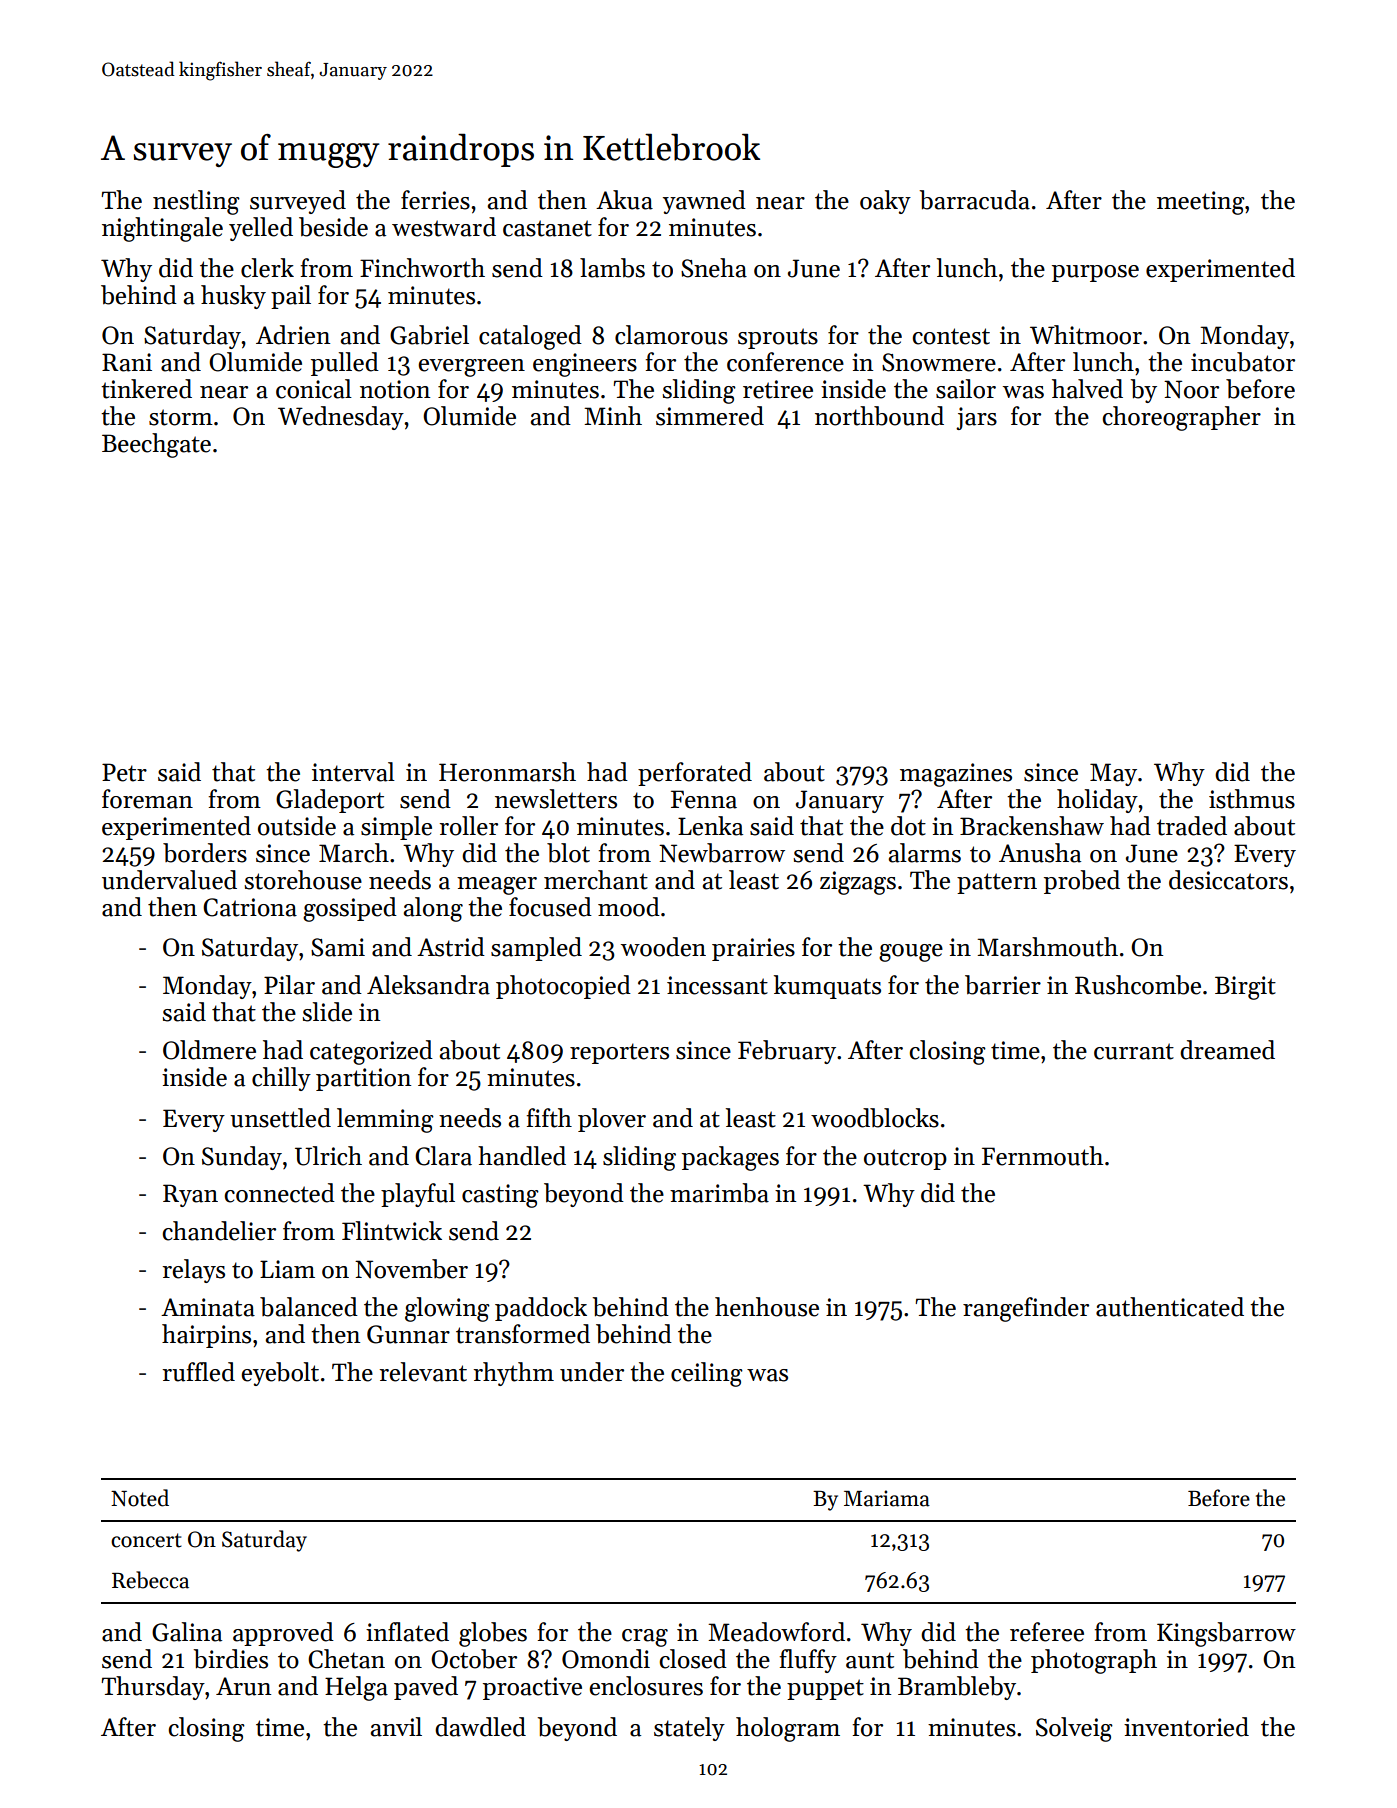  What do you see at coordinates (885, 202) in the image?
I see `oaky` at bounding box center [885, 202].
